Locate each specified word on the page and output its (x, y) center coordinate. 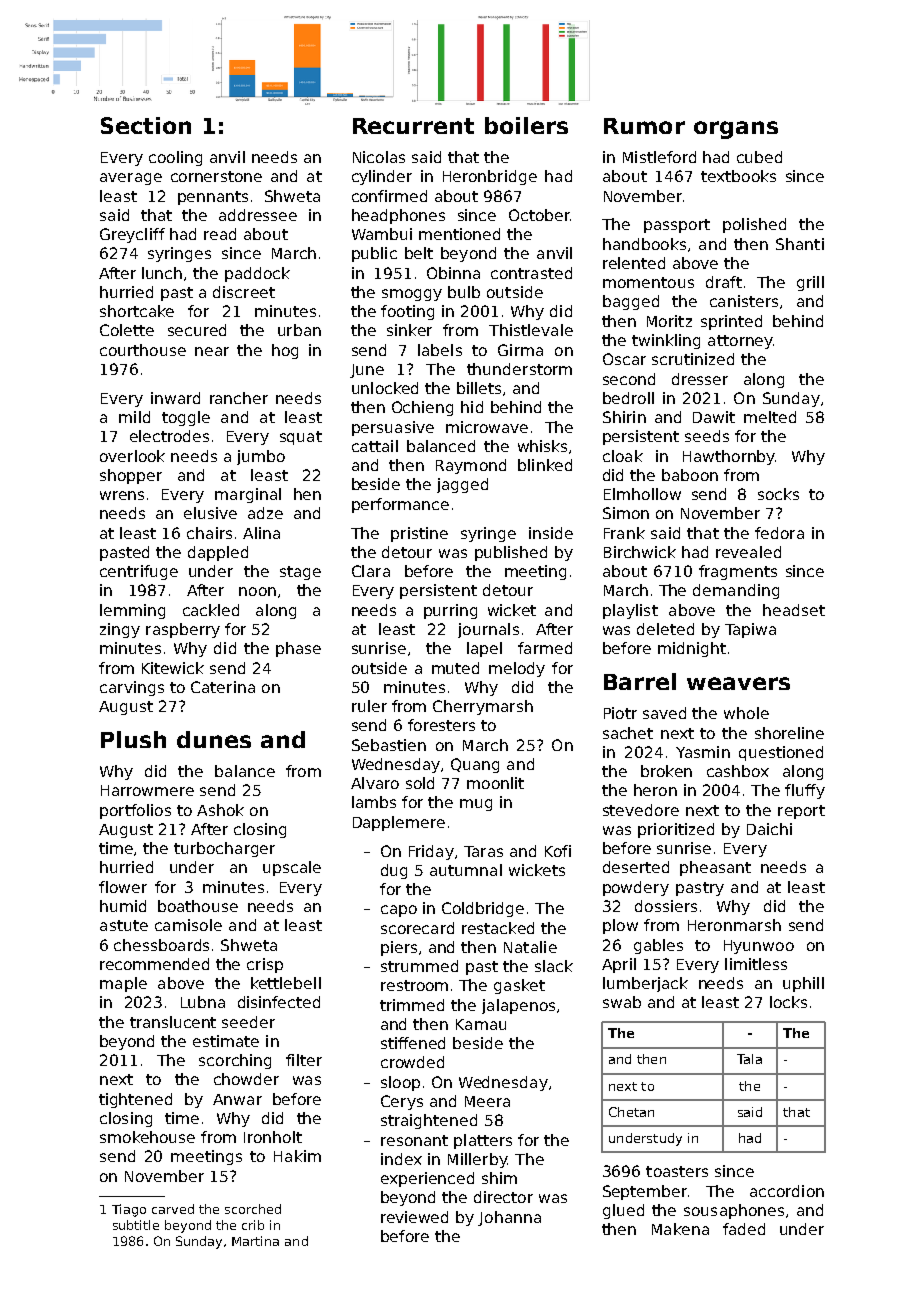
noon (257, 591)
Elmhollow (642, 494)
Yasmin (703, 752)
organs (736, 130)
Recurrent (413, 126)
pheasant (715, 868)
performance (400, 505)
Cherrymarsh (483, 707)
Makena (680, 1229)
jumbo (261, 457)
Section (146, 125)
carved (173, 1209)
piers (399, 948)
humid (123, 906)
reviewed (414, 1217)
